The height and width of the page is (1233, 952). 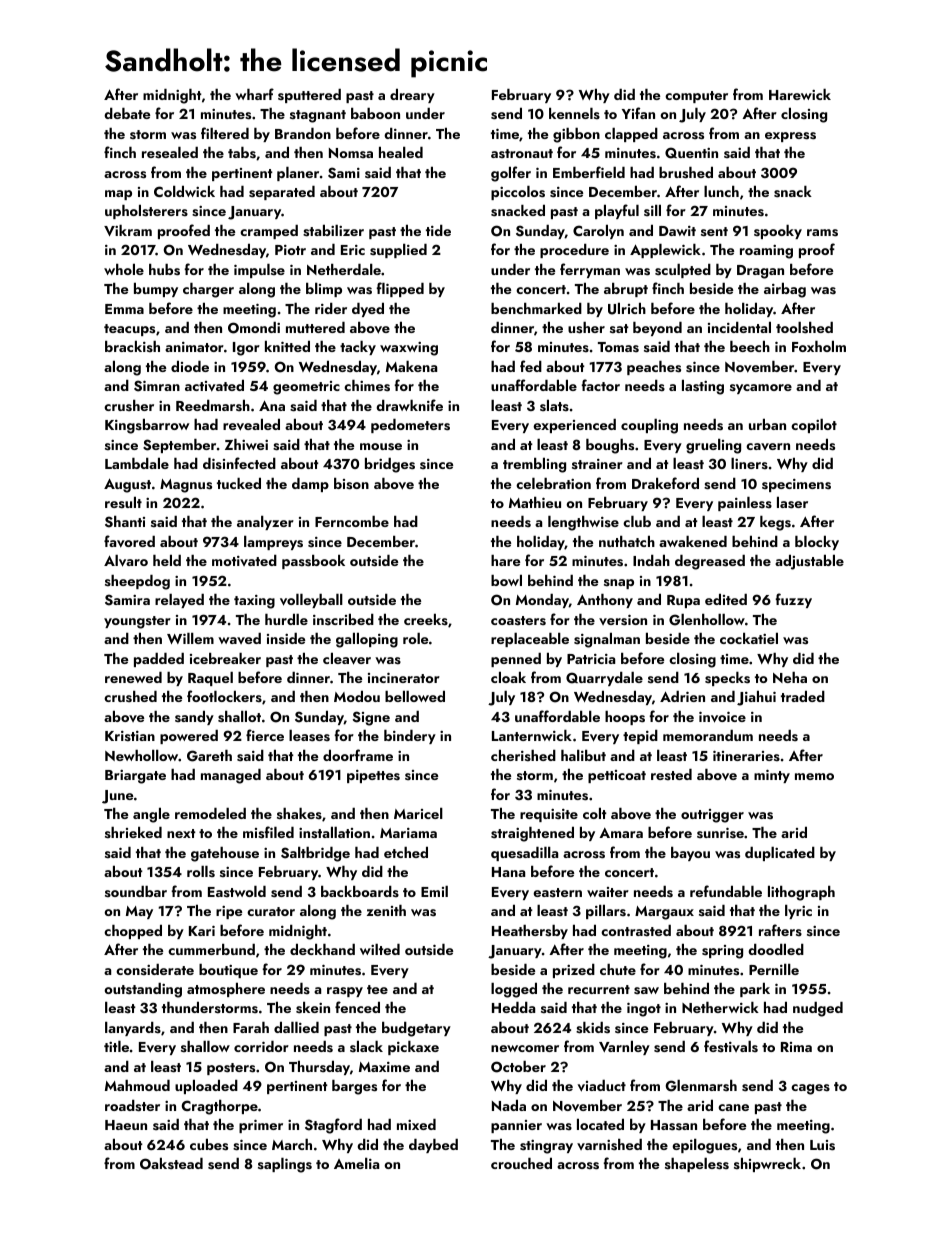 What do you see at coordinates (285, 1165) in the page?
I see `saplings` at bounding box center [285, 1165].
